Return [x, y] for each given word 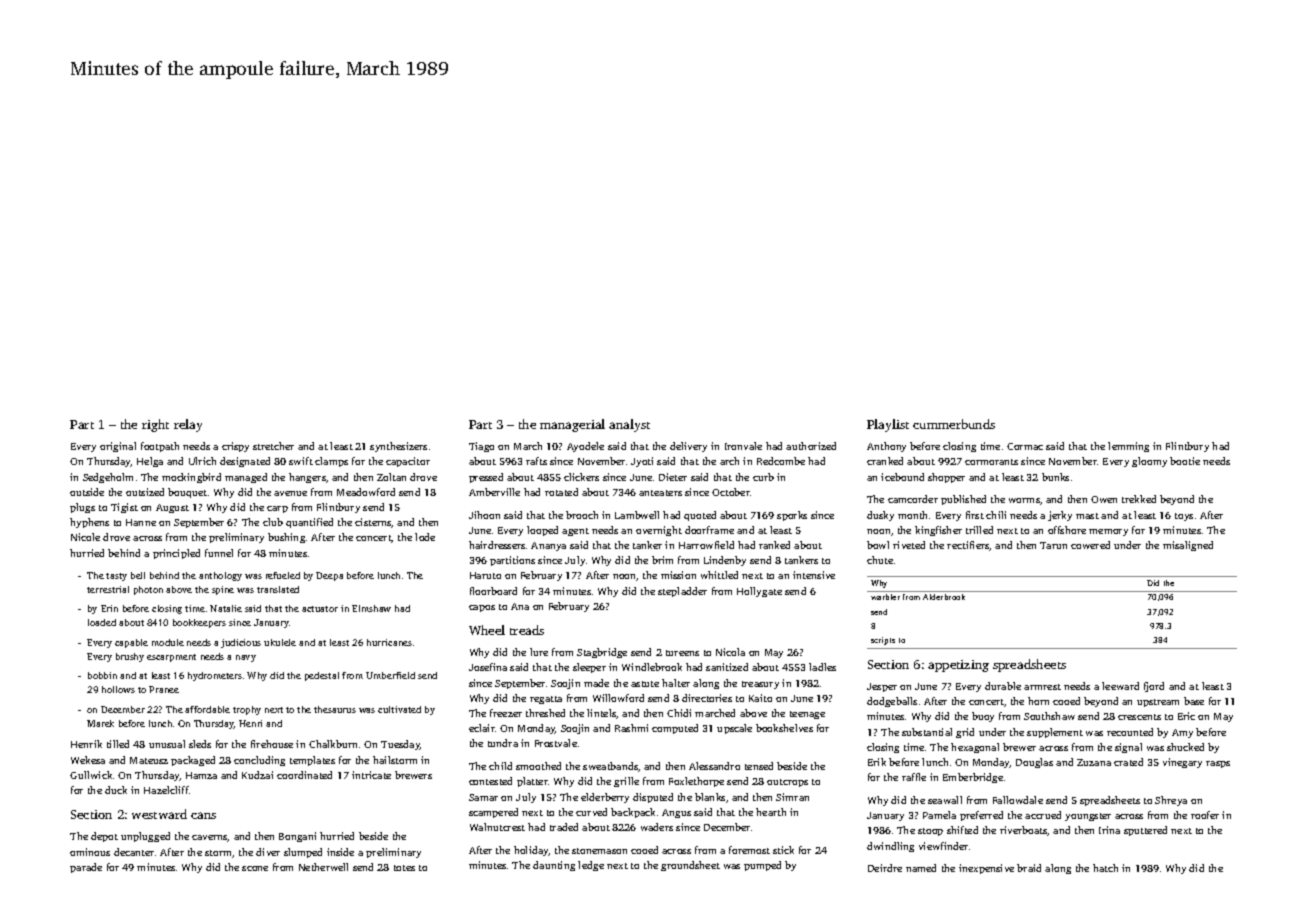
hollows [118, 689]
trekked [1139, 499]
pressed [486, 478]
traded [564, 827]
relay [188, 425]
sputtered [1145, 831]
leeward [1120, 686]
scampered [493, 813]
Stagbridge [602, 653]
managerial [572, 425]
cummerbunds [954, 424]
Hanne [141, 522]
